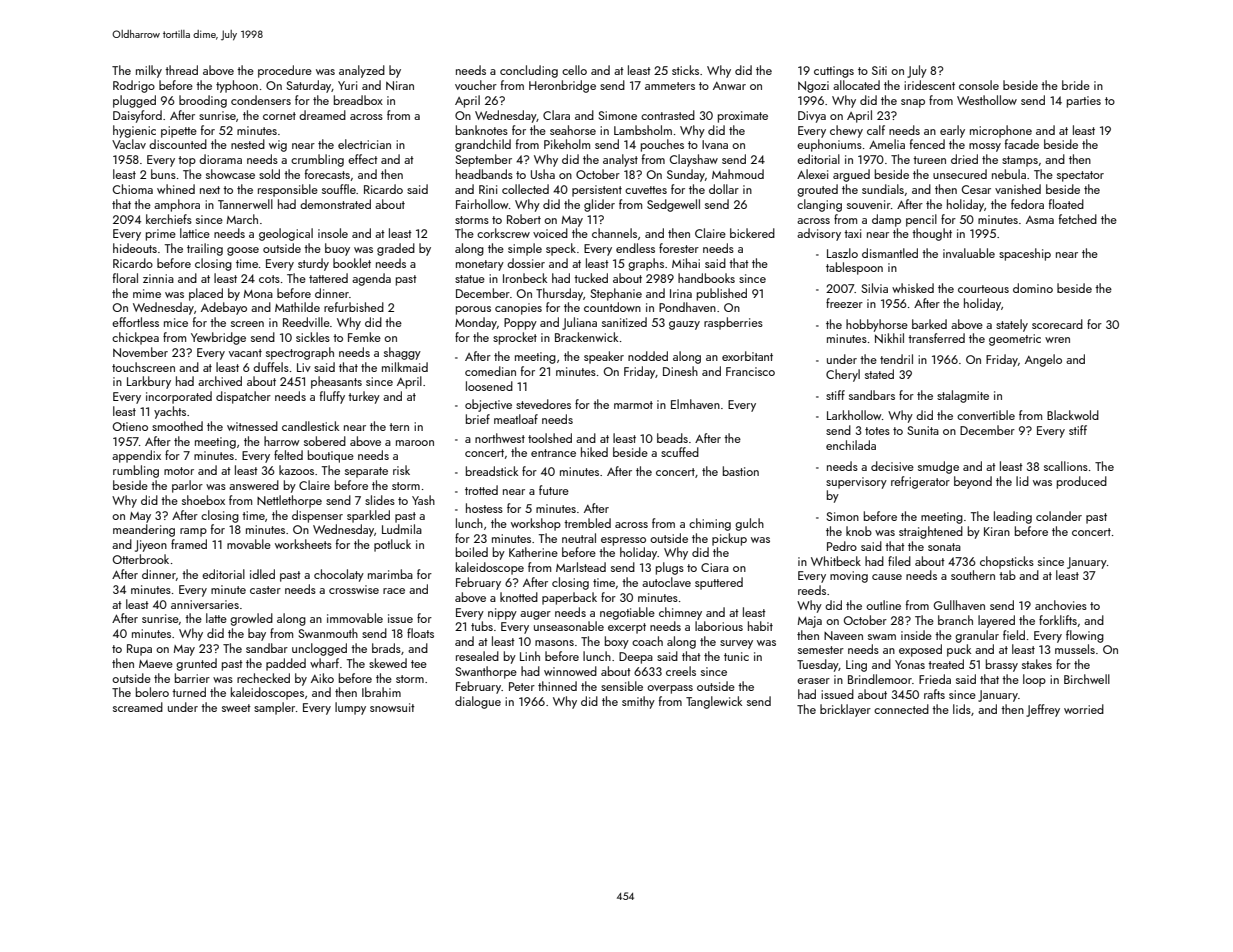 Image resolution: width=1233 pixels, height=952 pixels. I want to click on Larkbury, so click(149, 382).
